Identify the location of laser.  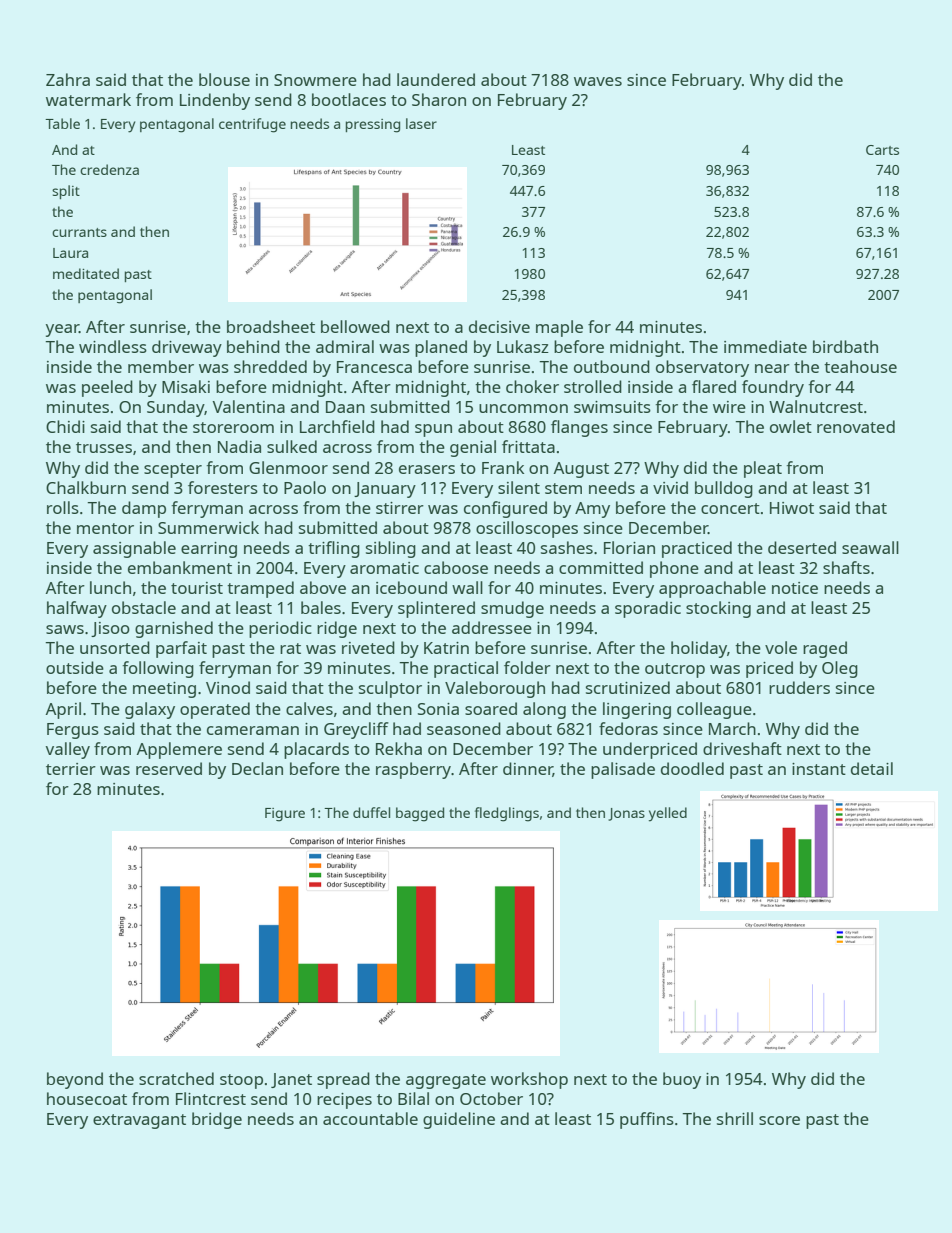
(421, 123).
